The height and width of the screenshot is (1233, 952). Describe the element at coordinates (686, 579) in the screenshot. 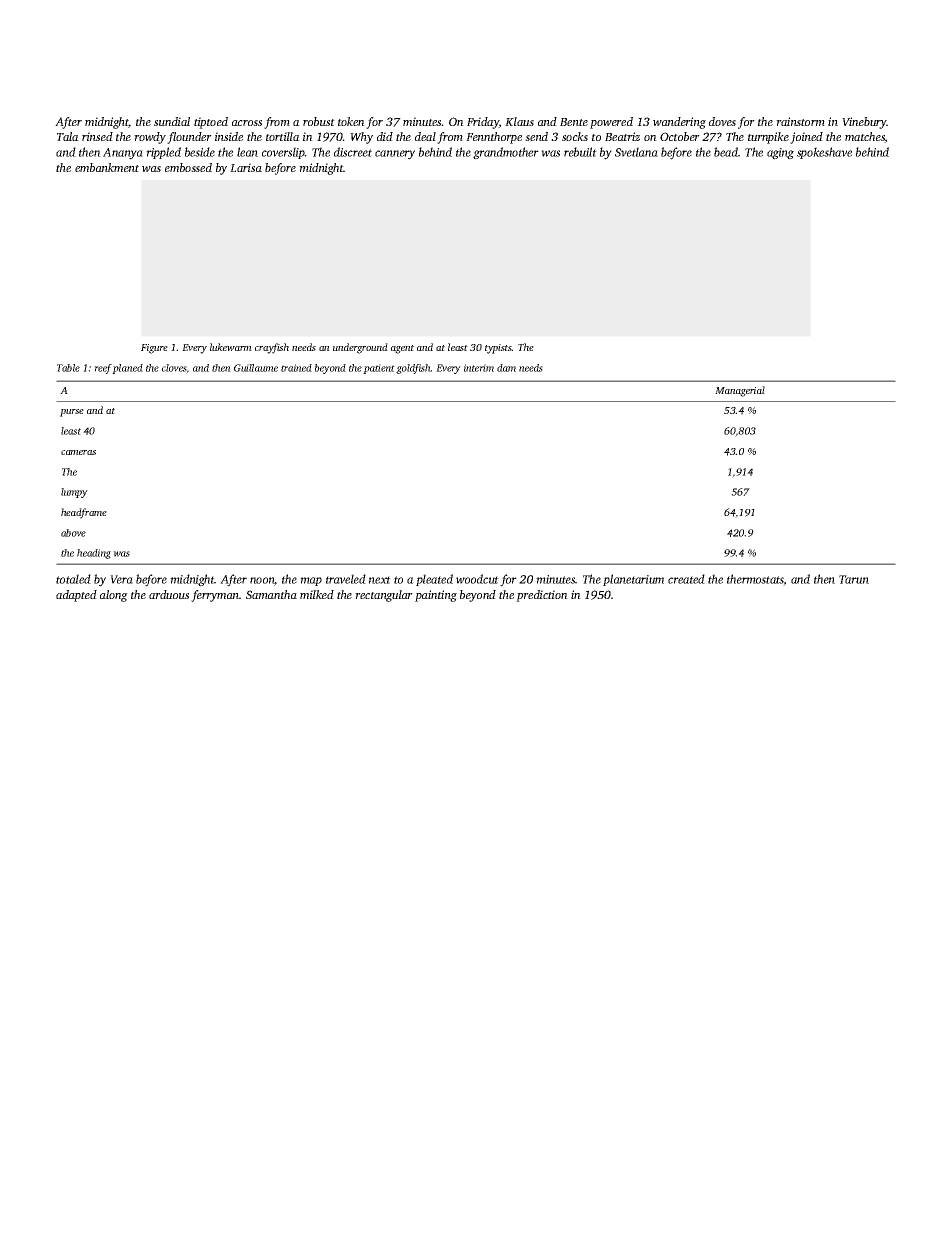

I see `created` at that location.
